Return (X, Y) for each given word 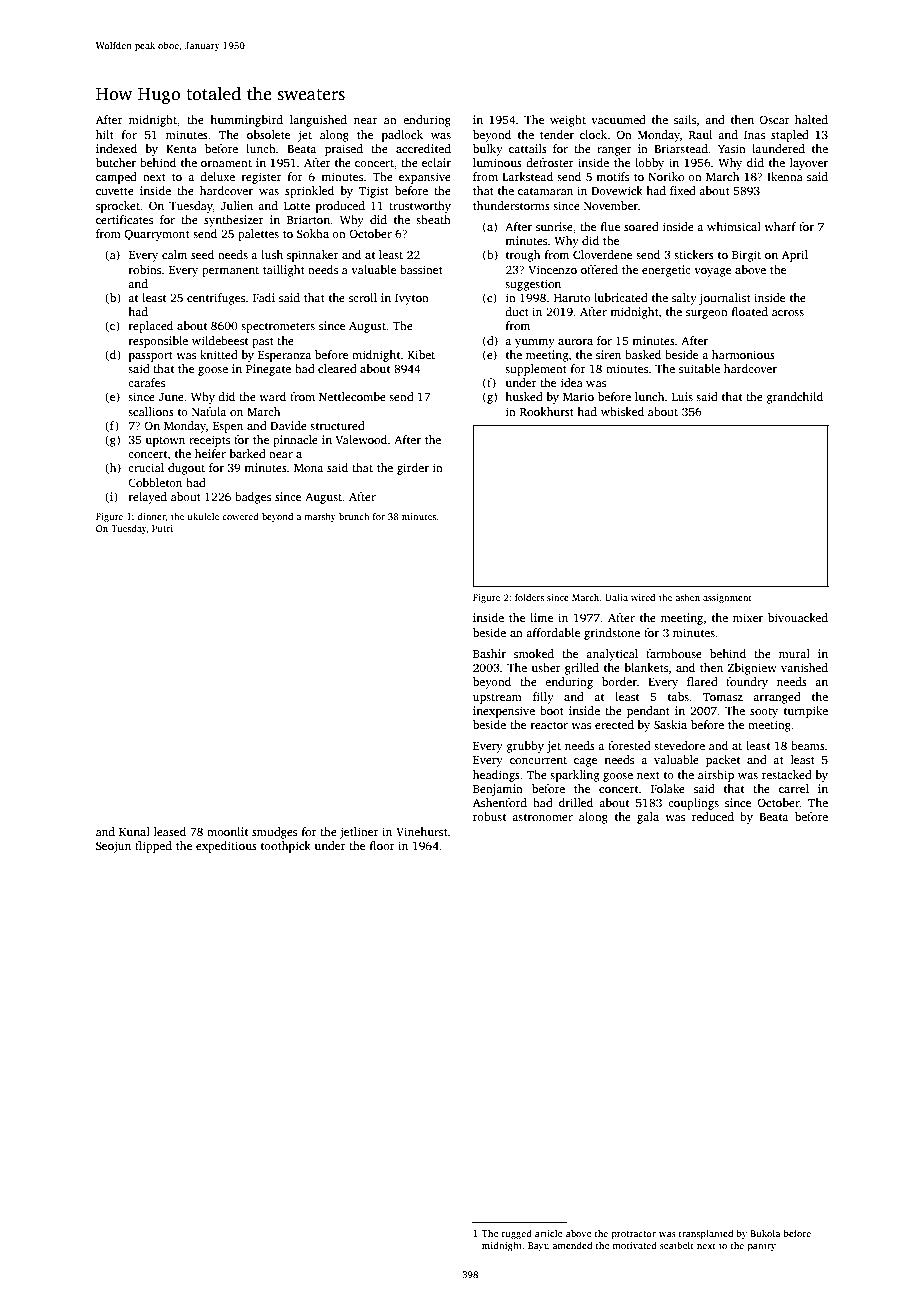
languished (318, 121)
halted (811, 119)
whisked (622, 411)
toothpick (286, 847)
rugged (517, 1234)
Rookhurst (547, 411)
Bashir (489, 653)
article (548, 1233)
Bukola (765, 1233)
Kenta (181, 149)
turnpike (806, 712)
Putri (162, 528)
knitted (219, 354)
